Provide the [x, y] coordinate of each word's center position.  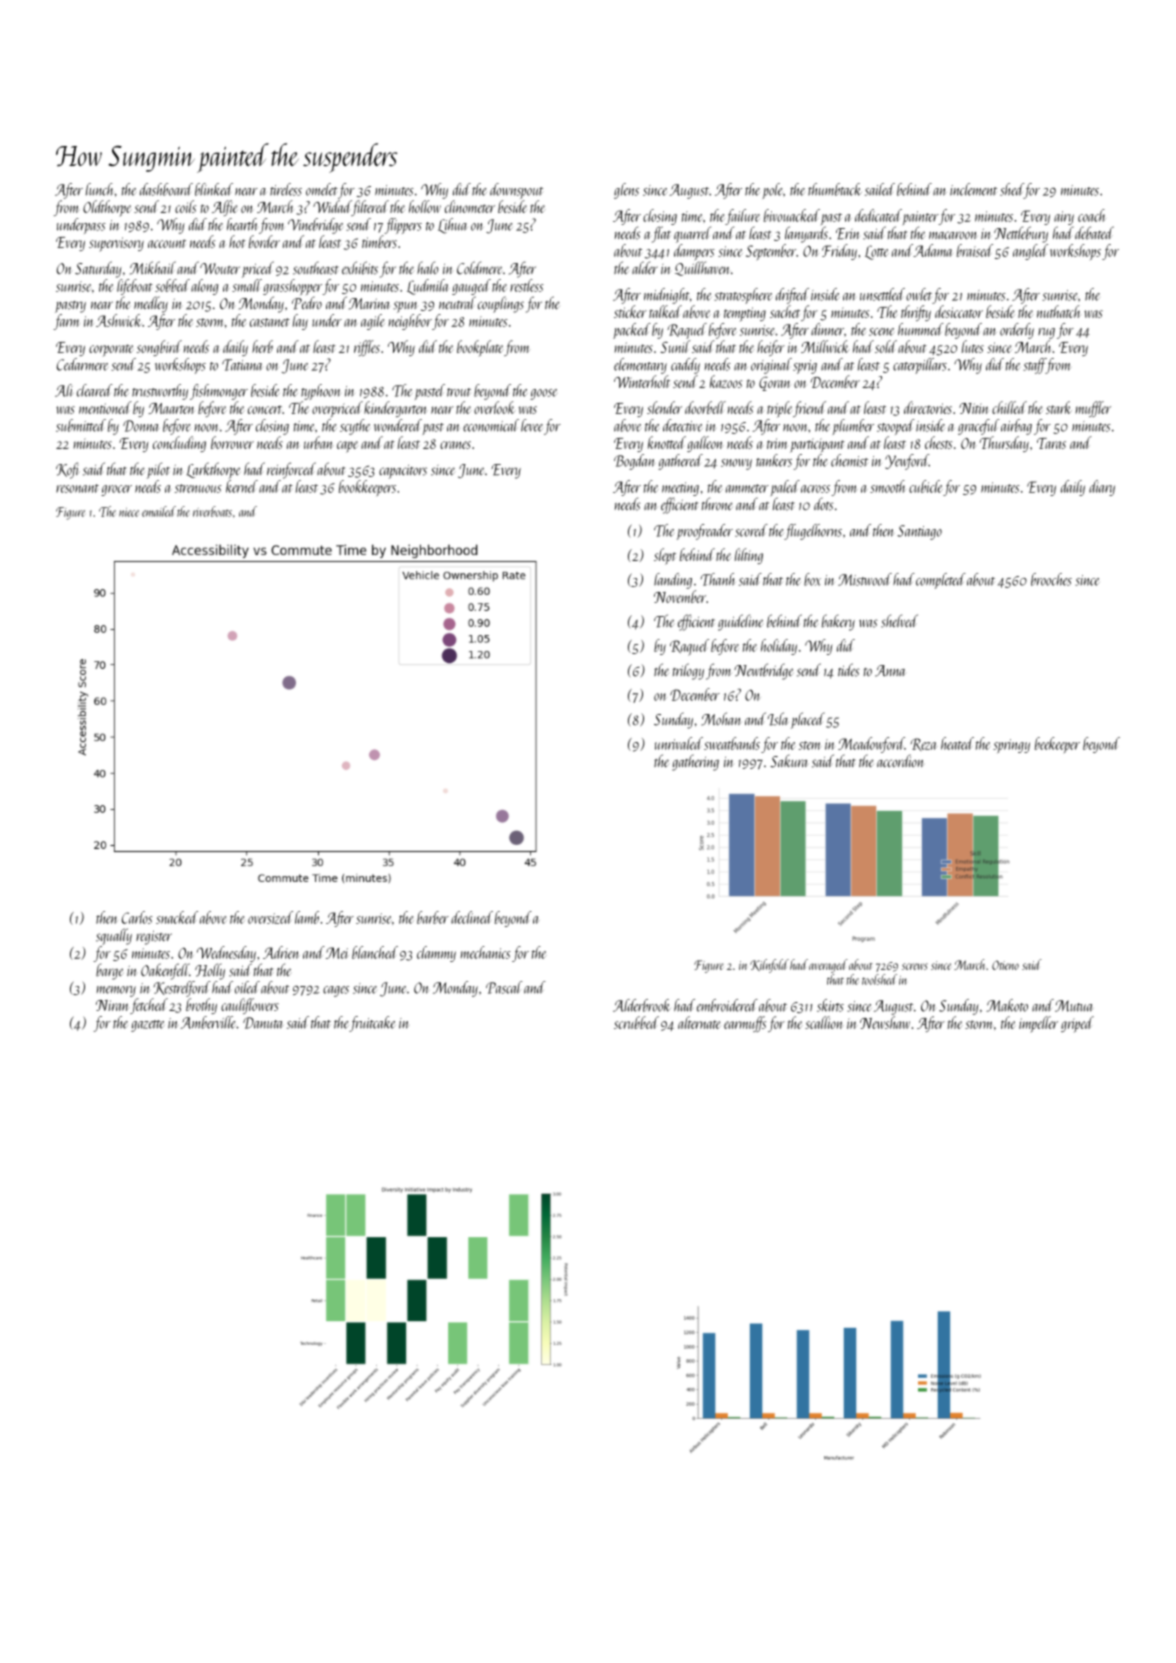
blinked [214, 189]
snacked [177, 917]
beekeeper [1057, 745]
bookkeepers [367, 488]
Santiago [919, 532]
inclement [973, 189]
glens [626, 191]
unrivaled [679, 743]
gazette [147, 1026]
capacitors [403, 472]
